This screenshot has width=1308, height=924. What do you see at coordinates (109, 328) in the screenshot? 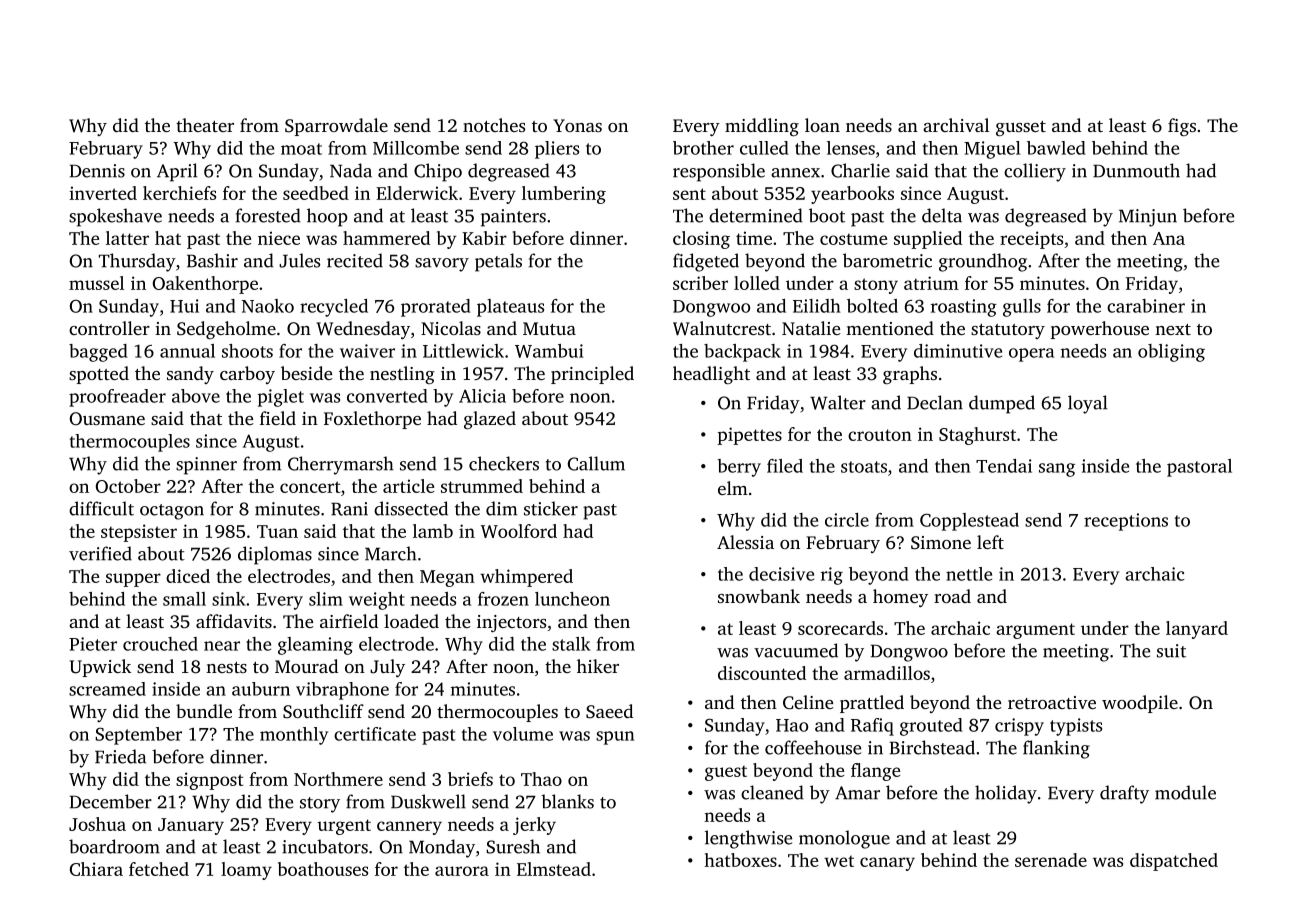
I see `controller` at bounding box center [109, 328].
